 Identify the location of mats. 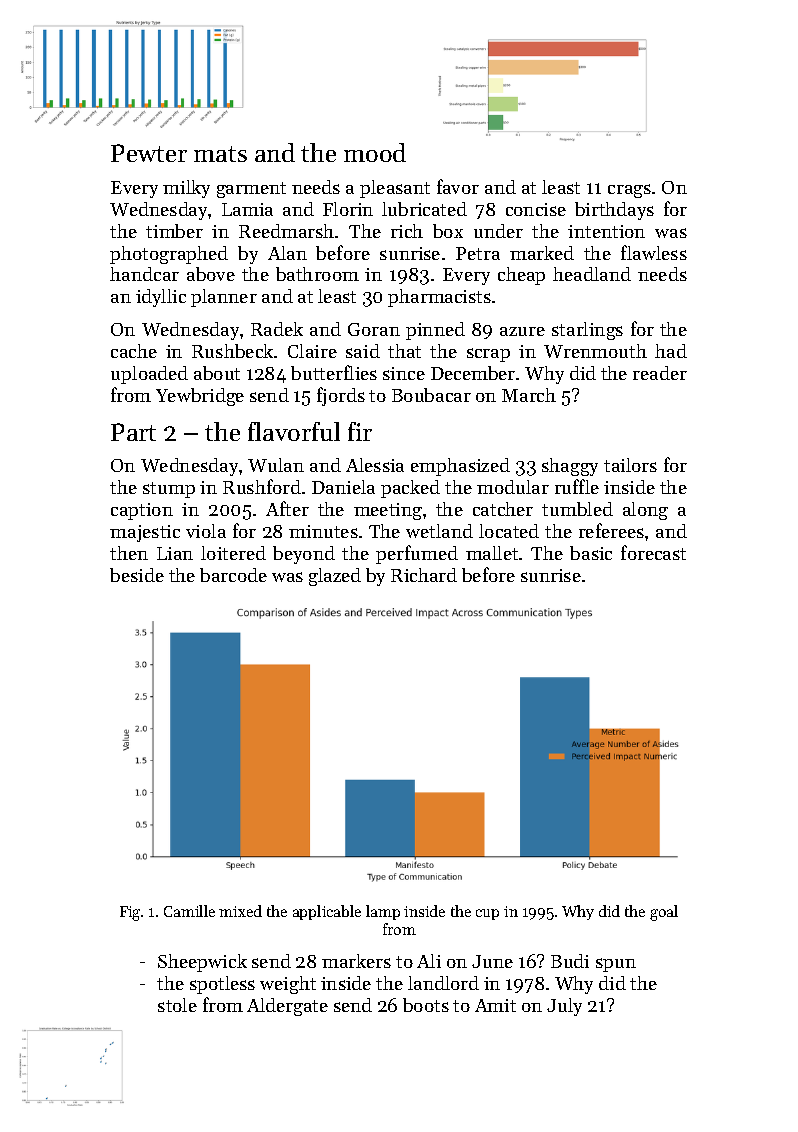
(220, 154).
